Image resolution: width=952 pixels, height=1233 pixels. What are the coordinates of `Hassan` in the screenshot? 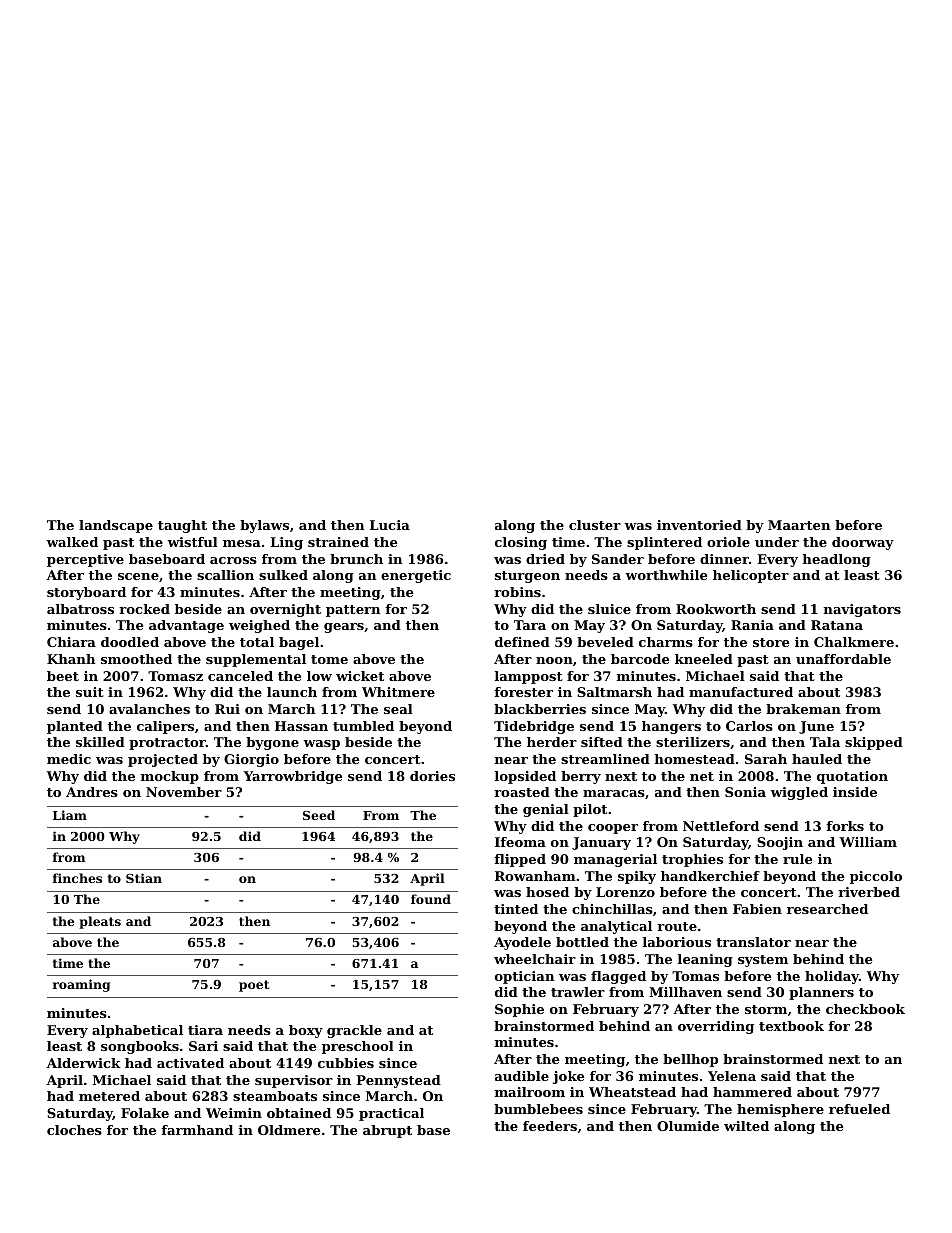 It's located at (301, 726).
